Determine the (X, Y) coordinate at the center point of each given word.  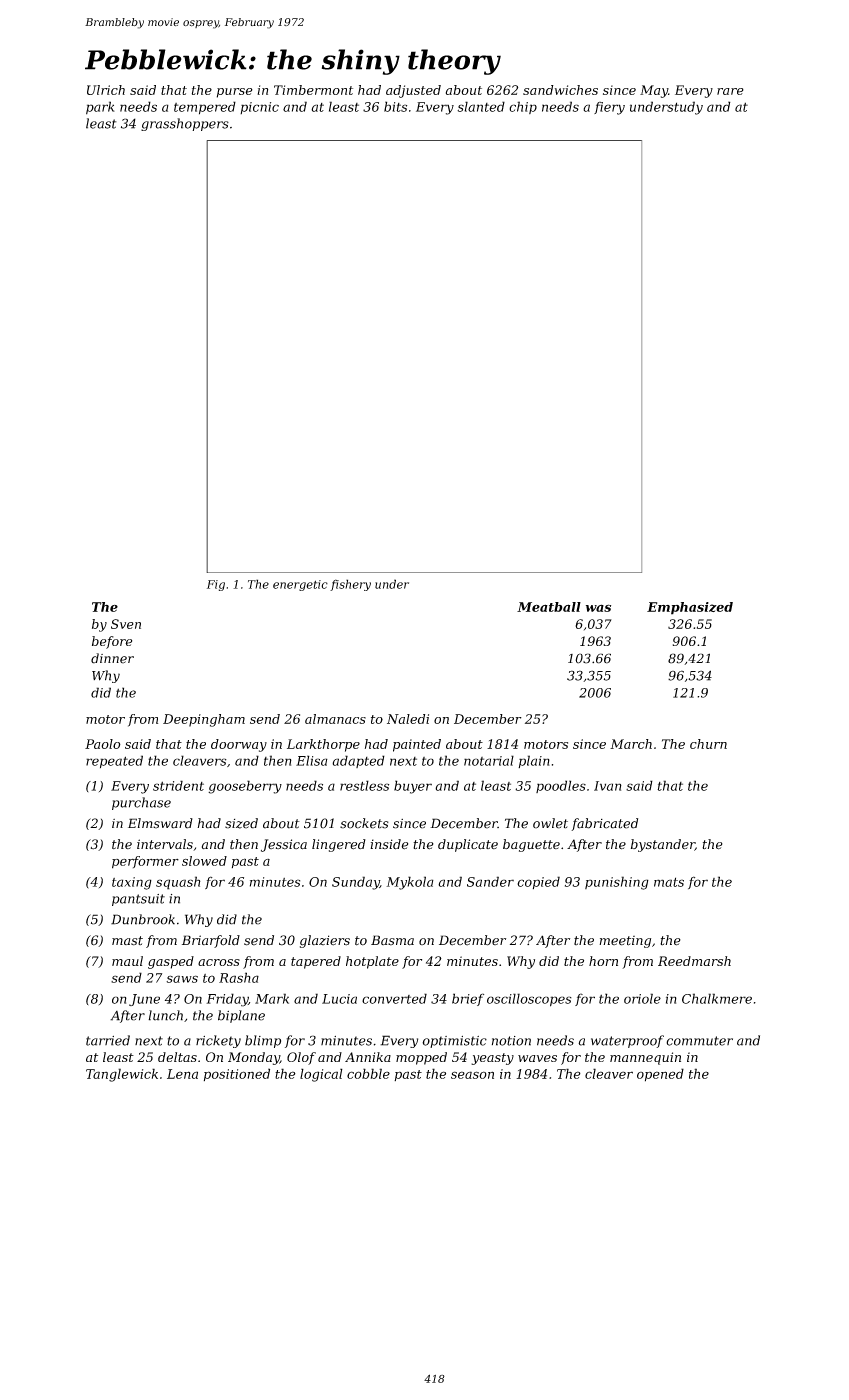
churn (708, 744)
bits (395, 106)
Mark (272, 998)
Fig (216, 585)
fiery (609, 108)
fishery (350, 585)
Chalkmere (717, 998)
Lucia (339, 999)
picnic (259, 108)
